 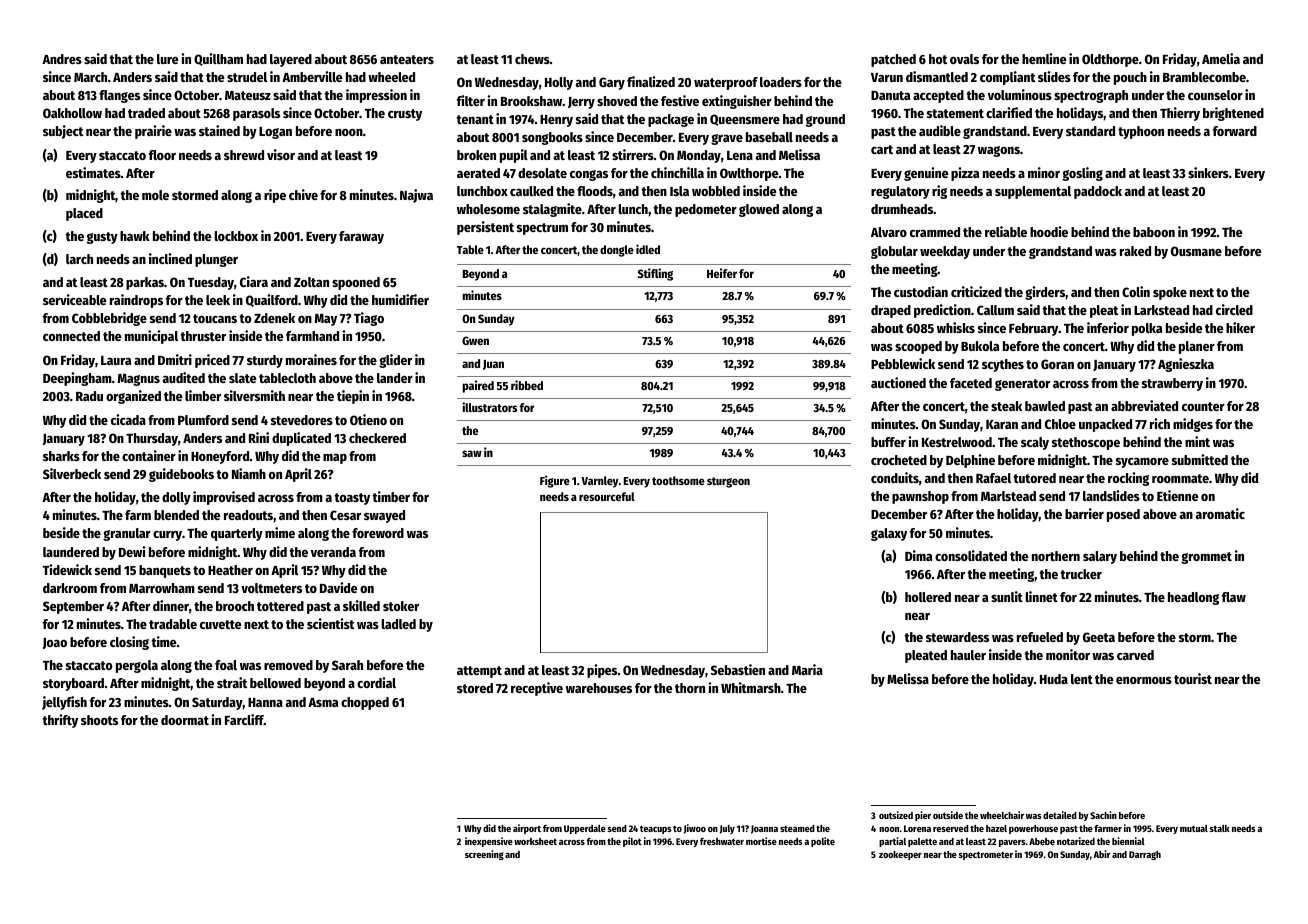 What do you see at coordinates (1235, 131) in the page?
I see `forward` at bounding box center [1235, 131].
